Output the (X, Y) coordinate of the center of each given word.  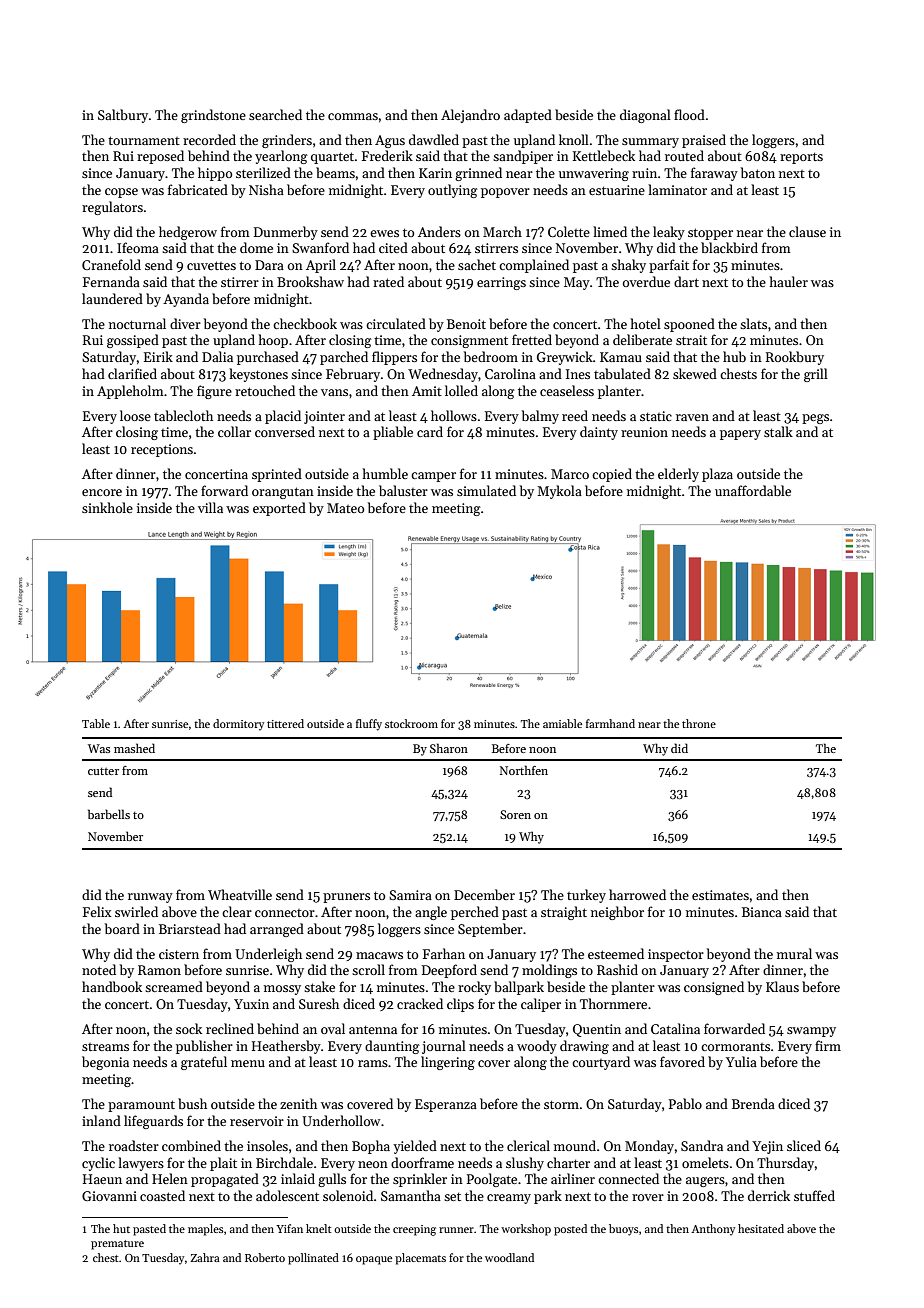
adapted (528, 116)
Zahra (205, 1257)
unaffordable (753, 490)
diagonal (645, 116)
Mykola (559, 492)
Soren (515, 814)
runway (150, 898)
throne (699, 723)
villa (210, 507)
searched (275, 114)
